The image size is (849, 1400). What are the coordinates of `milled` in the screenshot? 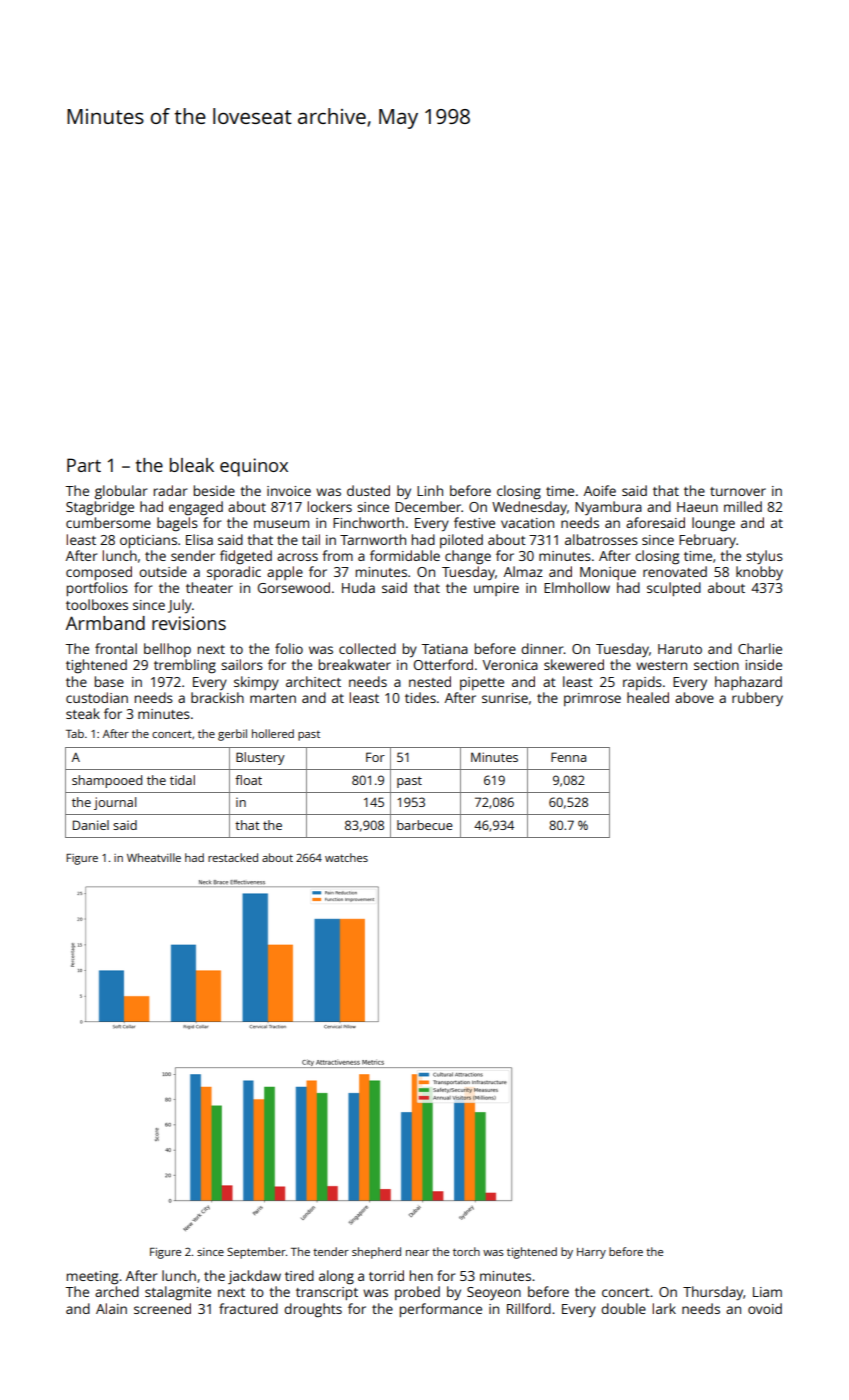 It's located at (743, 506).
